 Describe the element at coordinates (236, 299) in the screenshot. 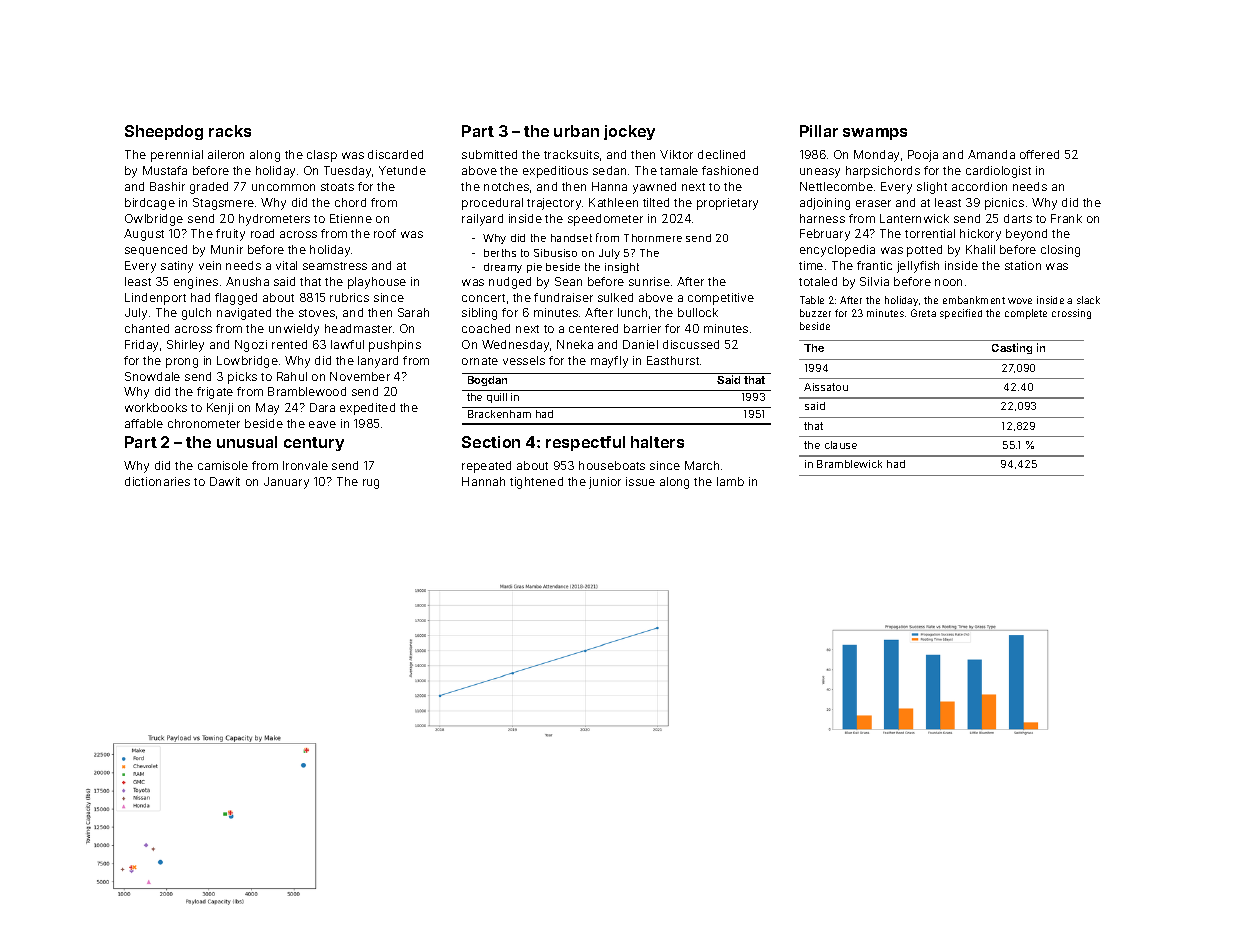

I see `flagged` at that location.
